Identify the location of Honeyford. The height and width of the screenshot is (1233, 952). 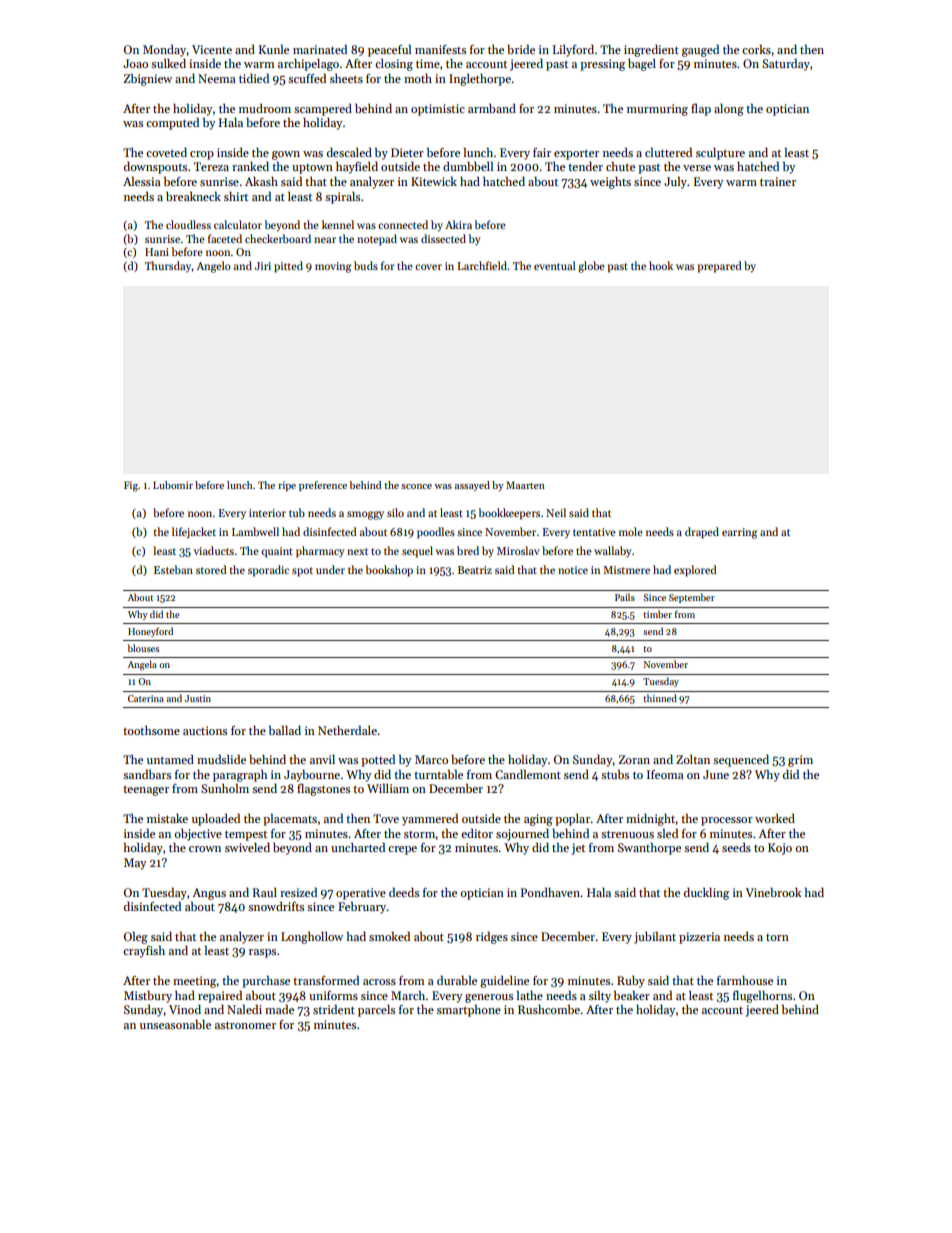
(150, 632).
